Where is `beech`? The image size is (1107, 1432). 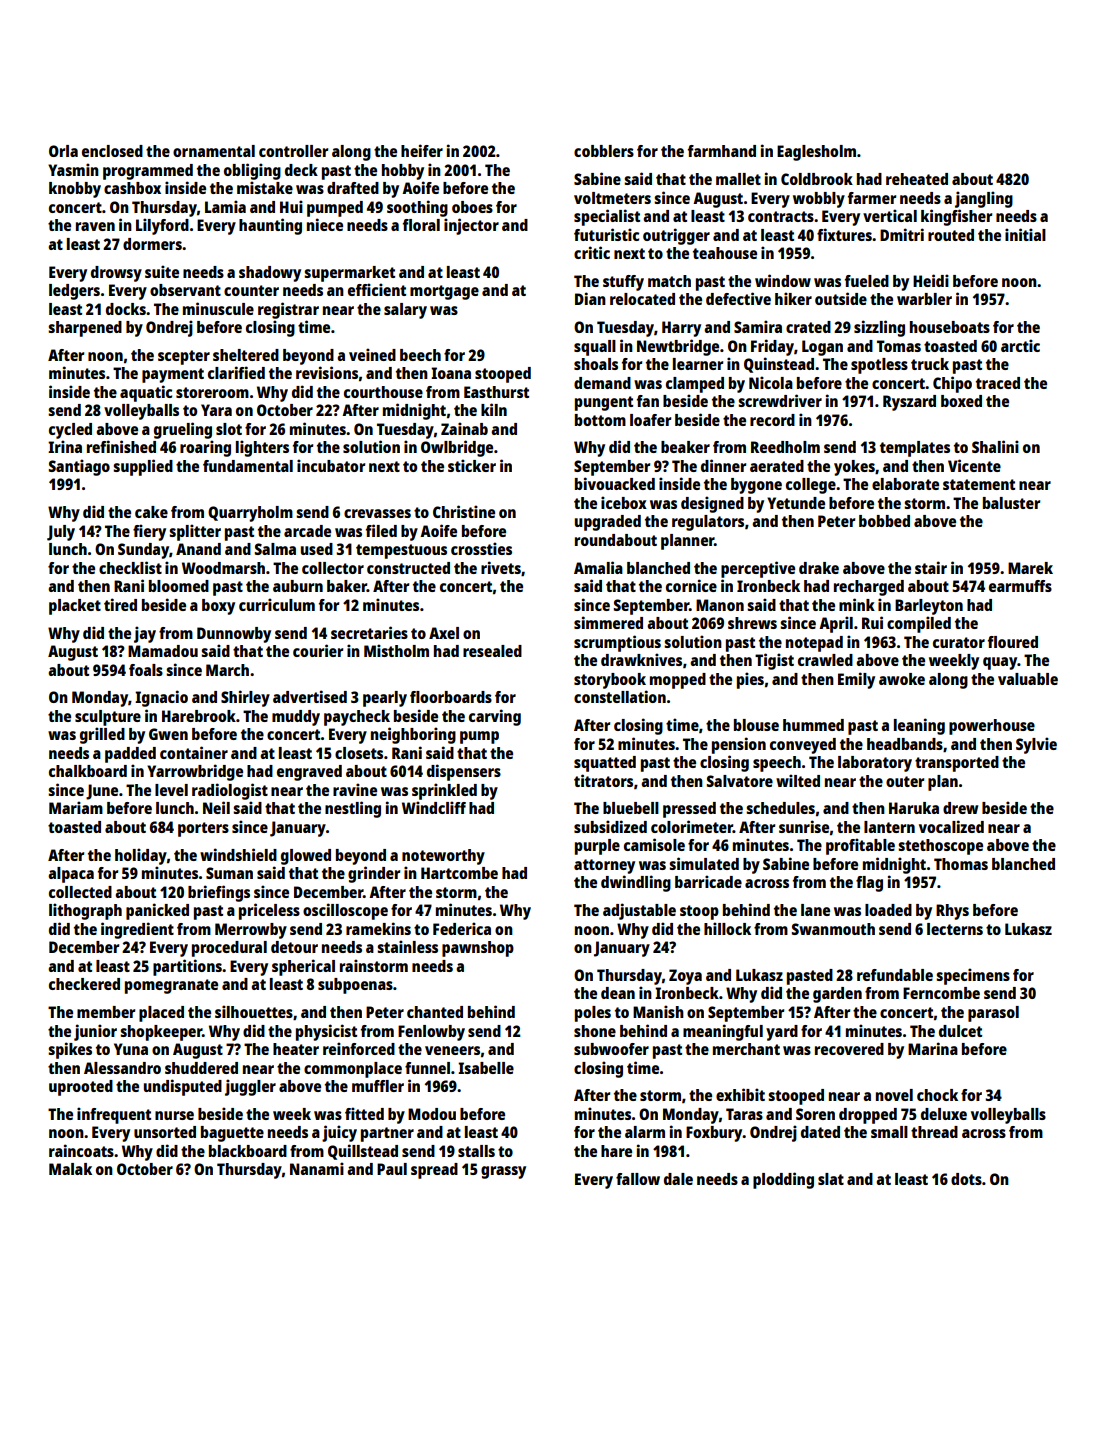
beech is located at coordinates (420, 355).
